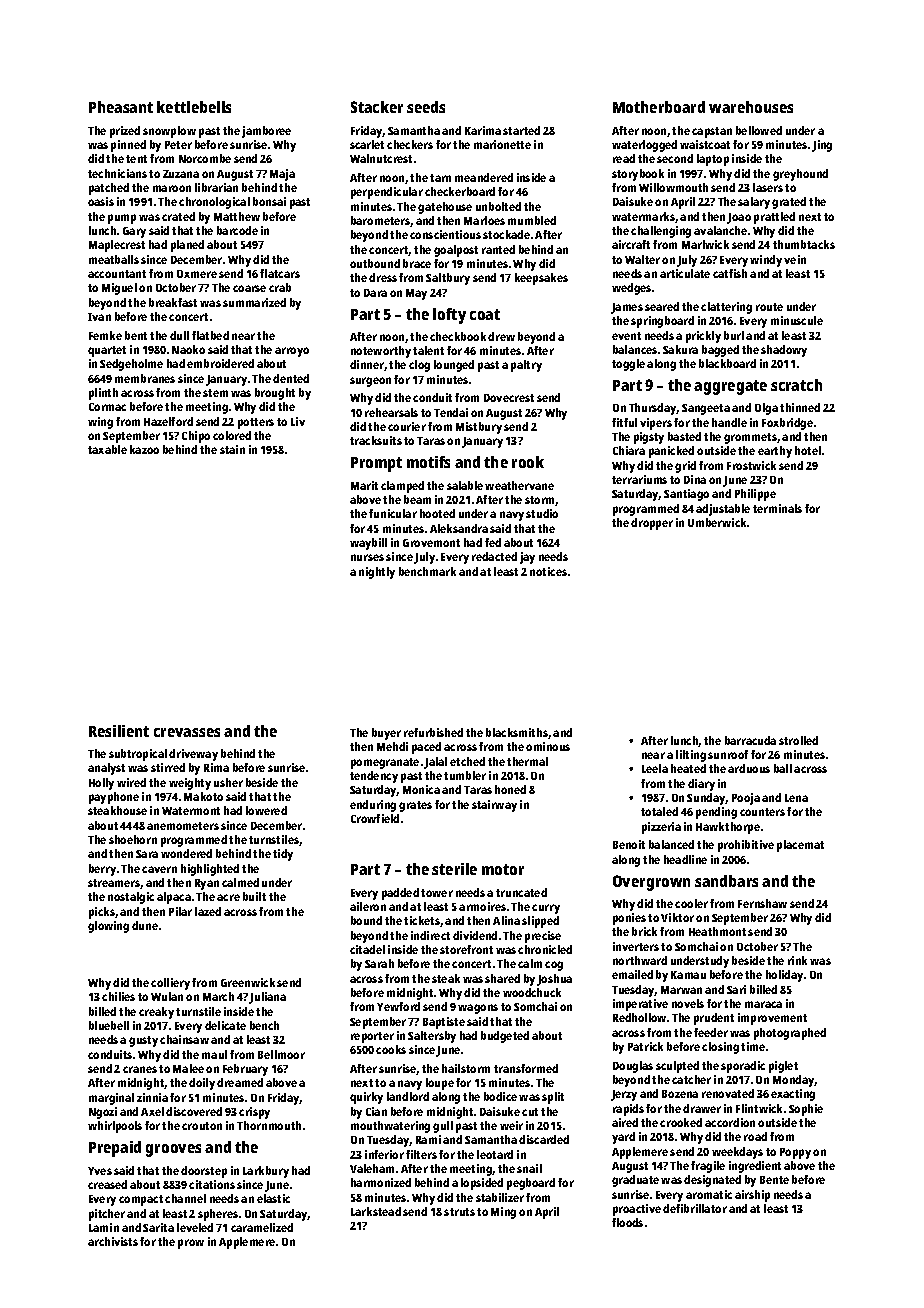 The image size is (924, 1308). I want to click on warehouses, so click(751, 107).
